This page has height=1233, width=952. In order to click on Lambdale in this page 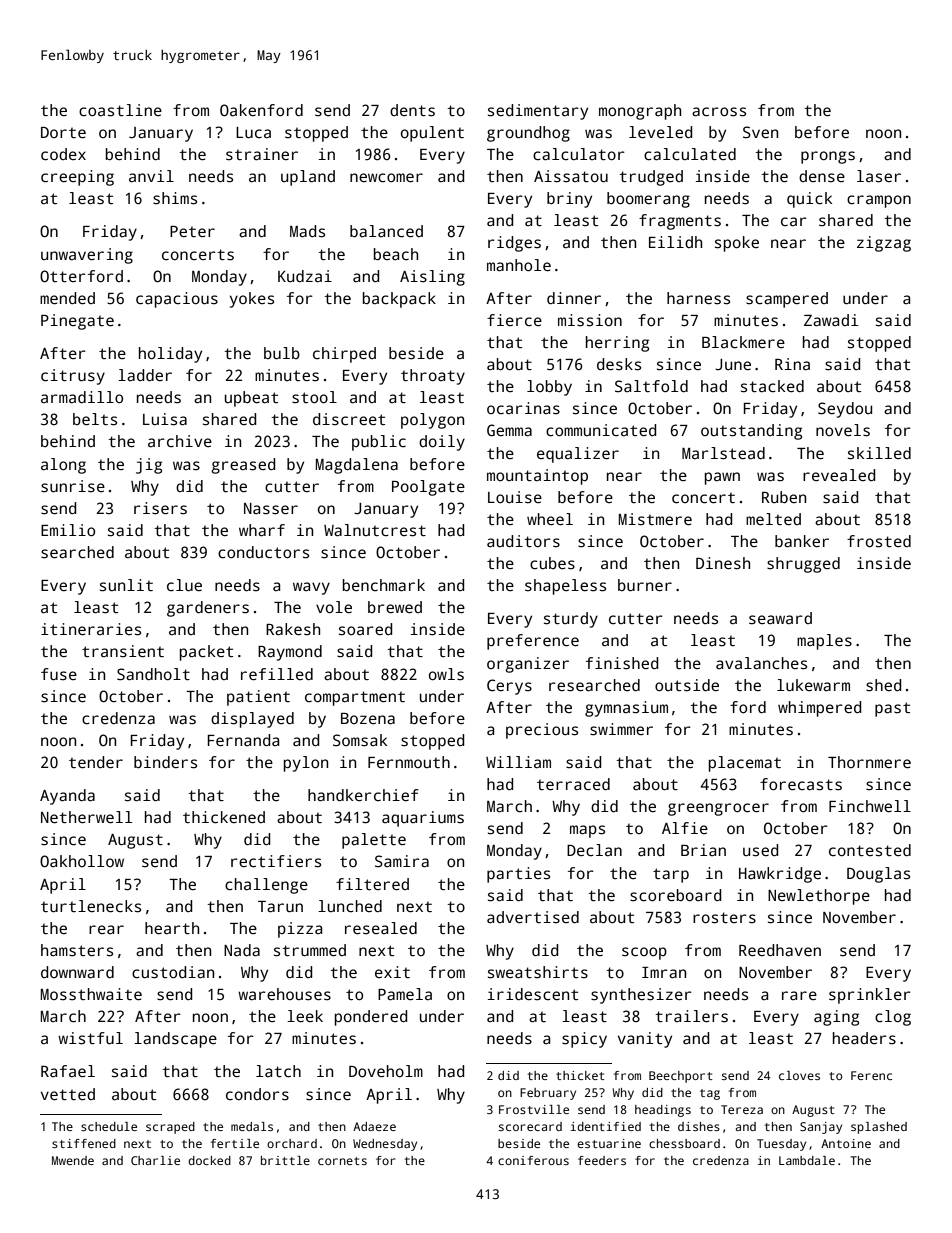, I will do `click(807, 1160)`.
